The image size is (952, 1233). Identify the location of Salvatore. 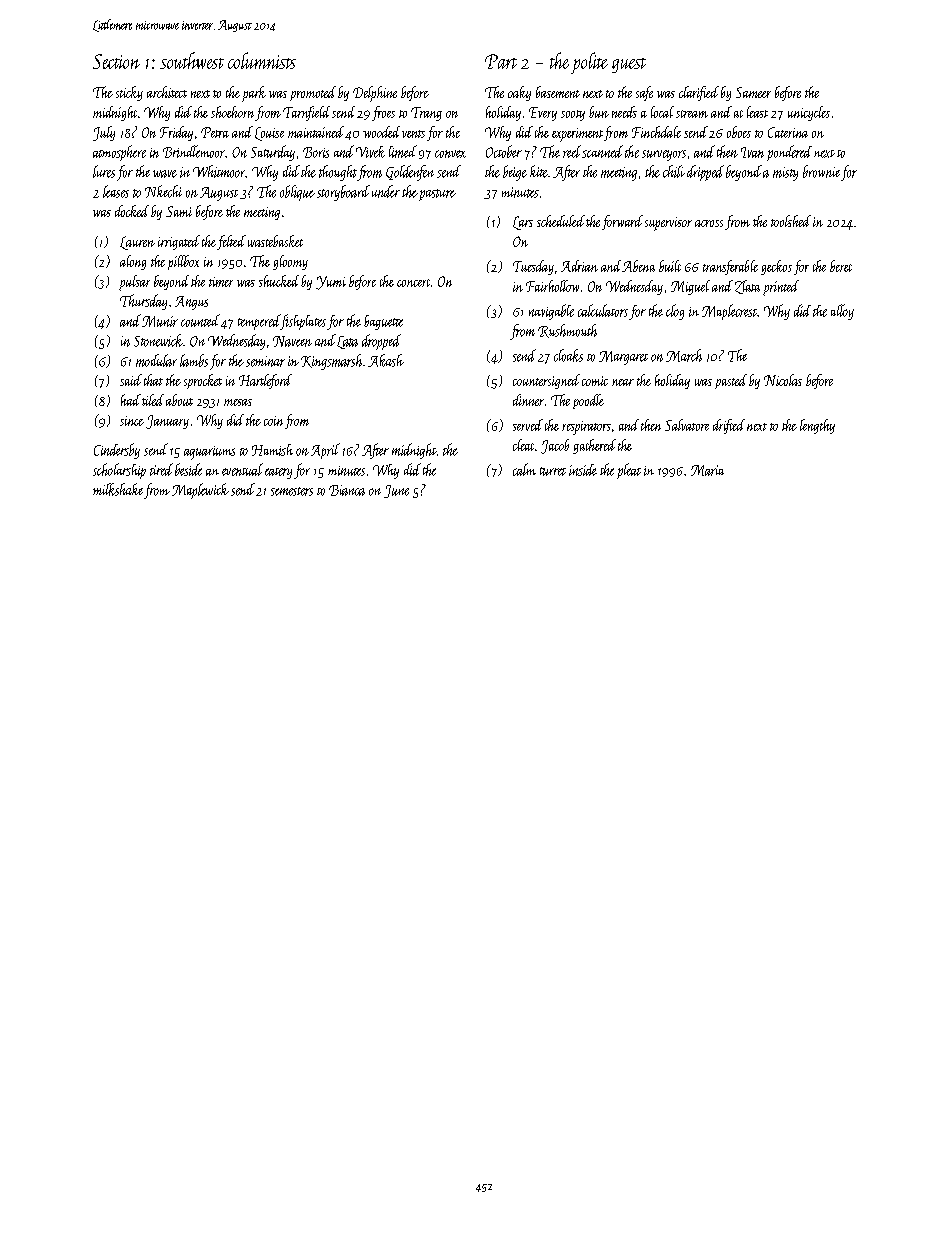
(687, 425).
